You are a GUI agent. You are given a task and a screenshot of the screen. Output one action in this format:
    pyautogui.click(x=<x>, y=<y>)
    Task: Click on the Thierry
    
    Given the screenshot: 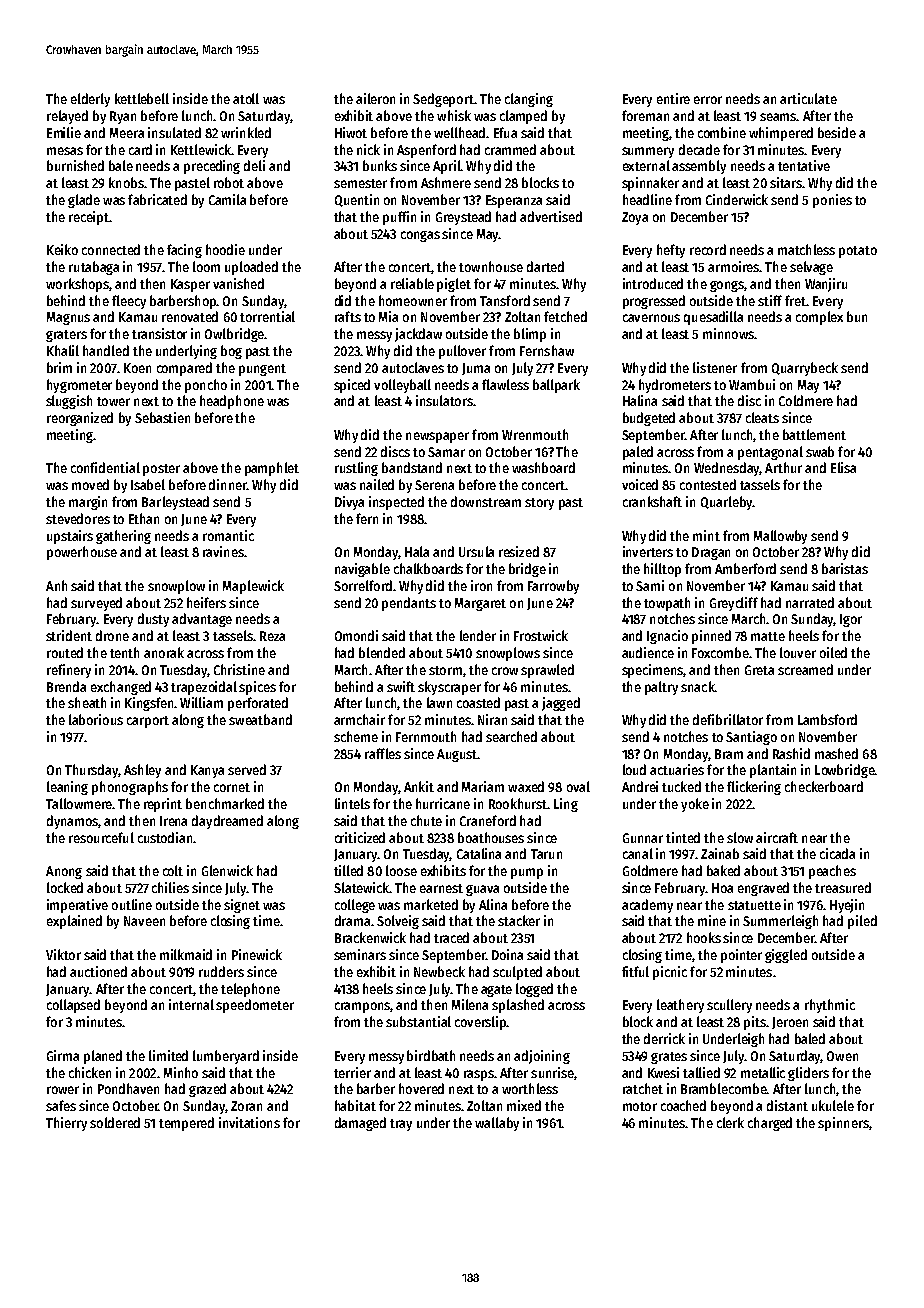 What is the action you would take?
    pyautogui.click(x=66, y=1124)
